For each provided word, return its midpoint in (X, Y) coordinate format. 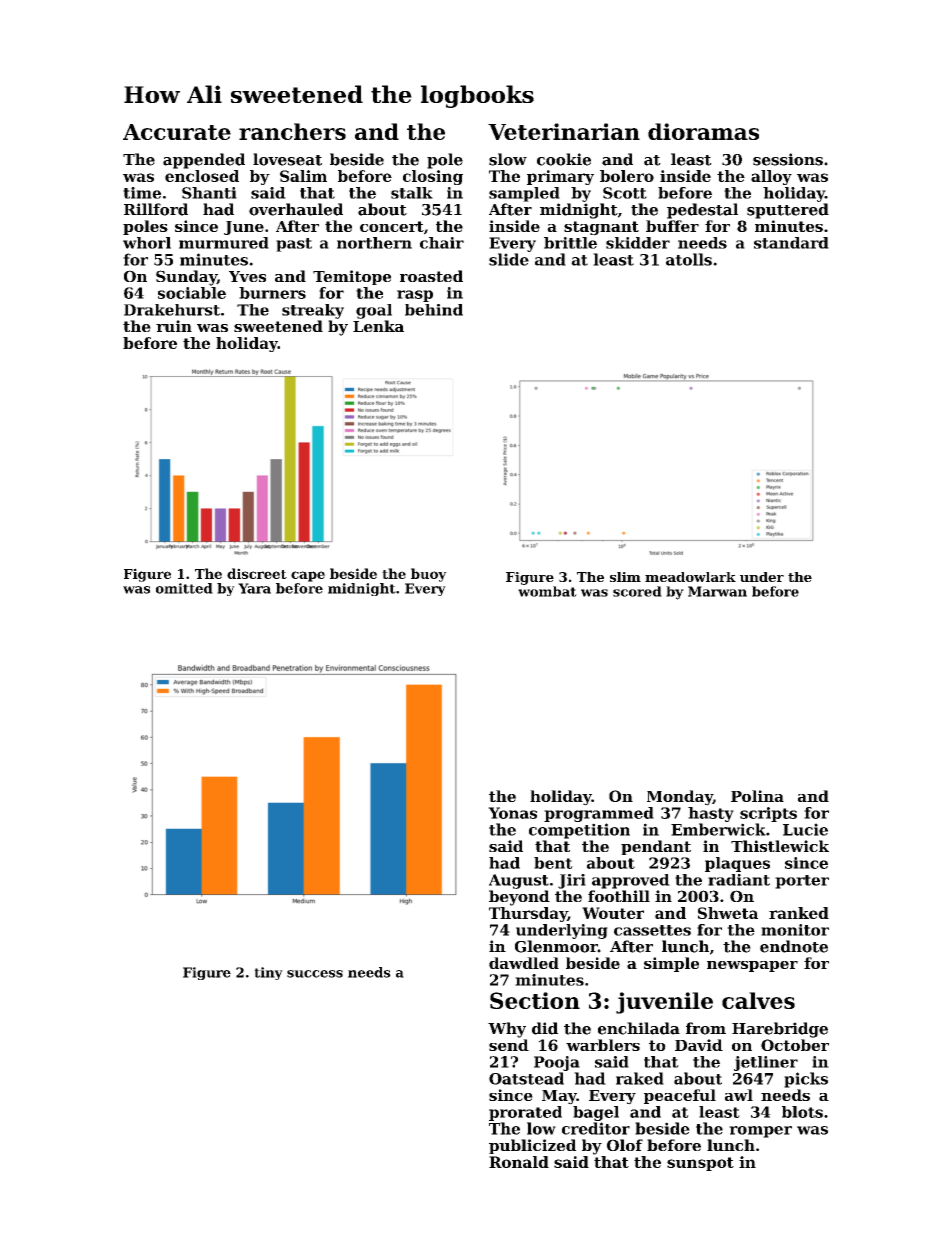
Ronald (519, 1162)
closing (433, 177)
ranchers (292, 131)
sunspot (700, 1164)
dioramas (703, 131)
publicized (532, 1146)
